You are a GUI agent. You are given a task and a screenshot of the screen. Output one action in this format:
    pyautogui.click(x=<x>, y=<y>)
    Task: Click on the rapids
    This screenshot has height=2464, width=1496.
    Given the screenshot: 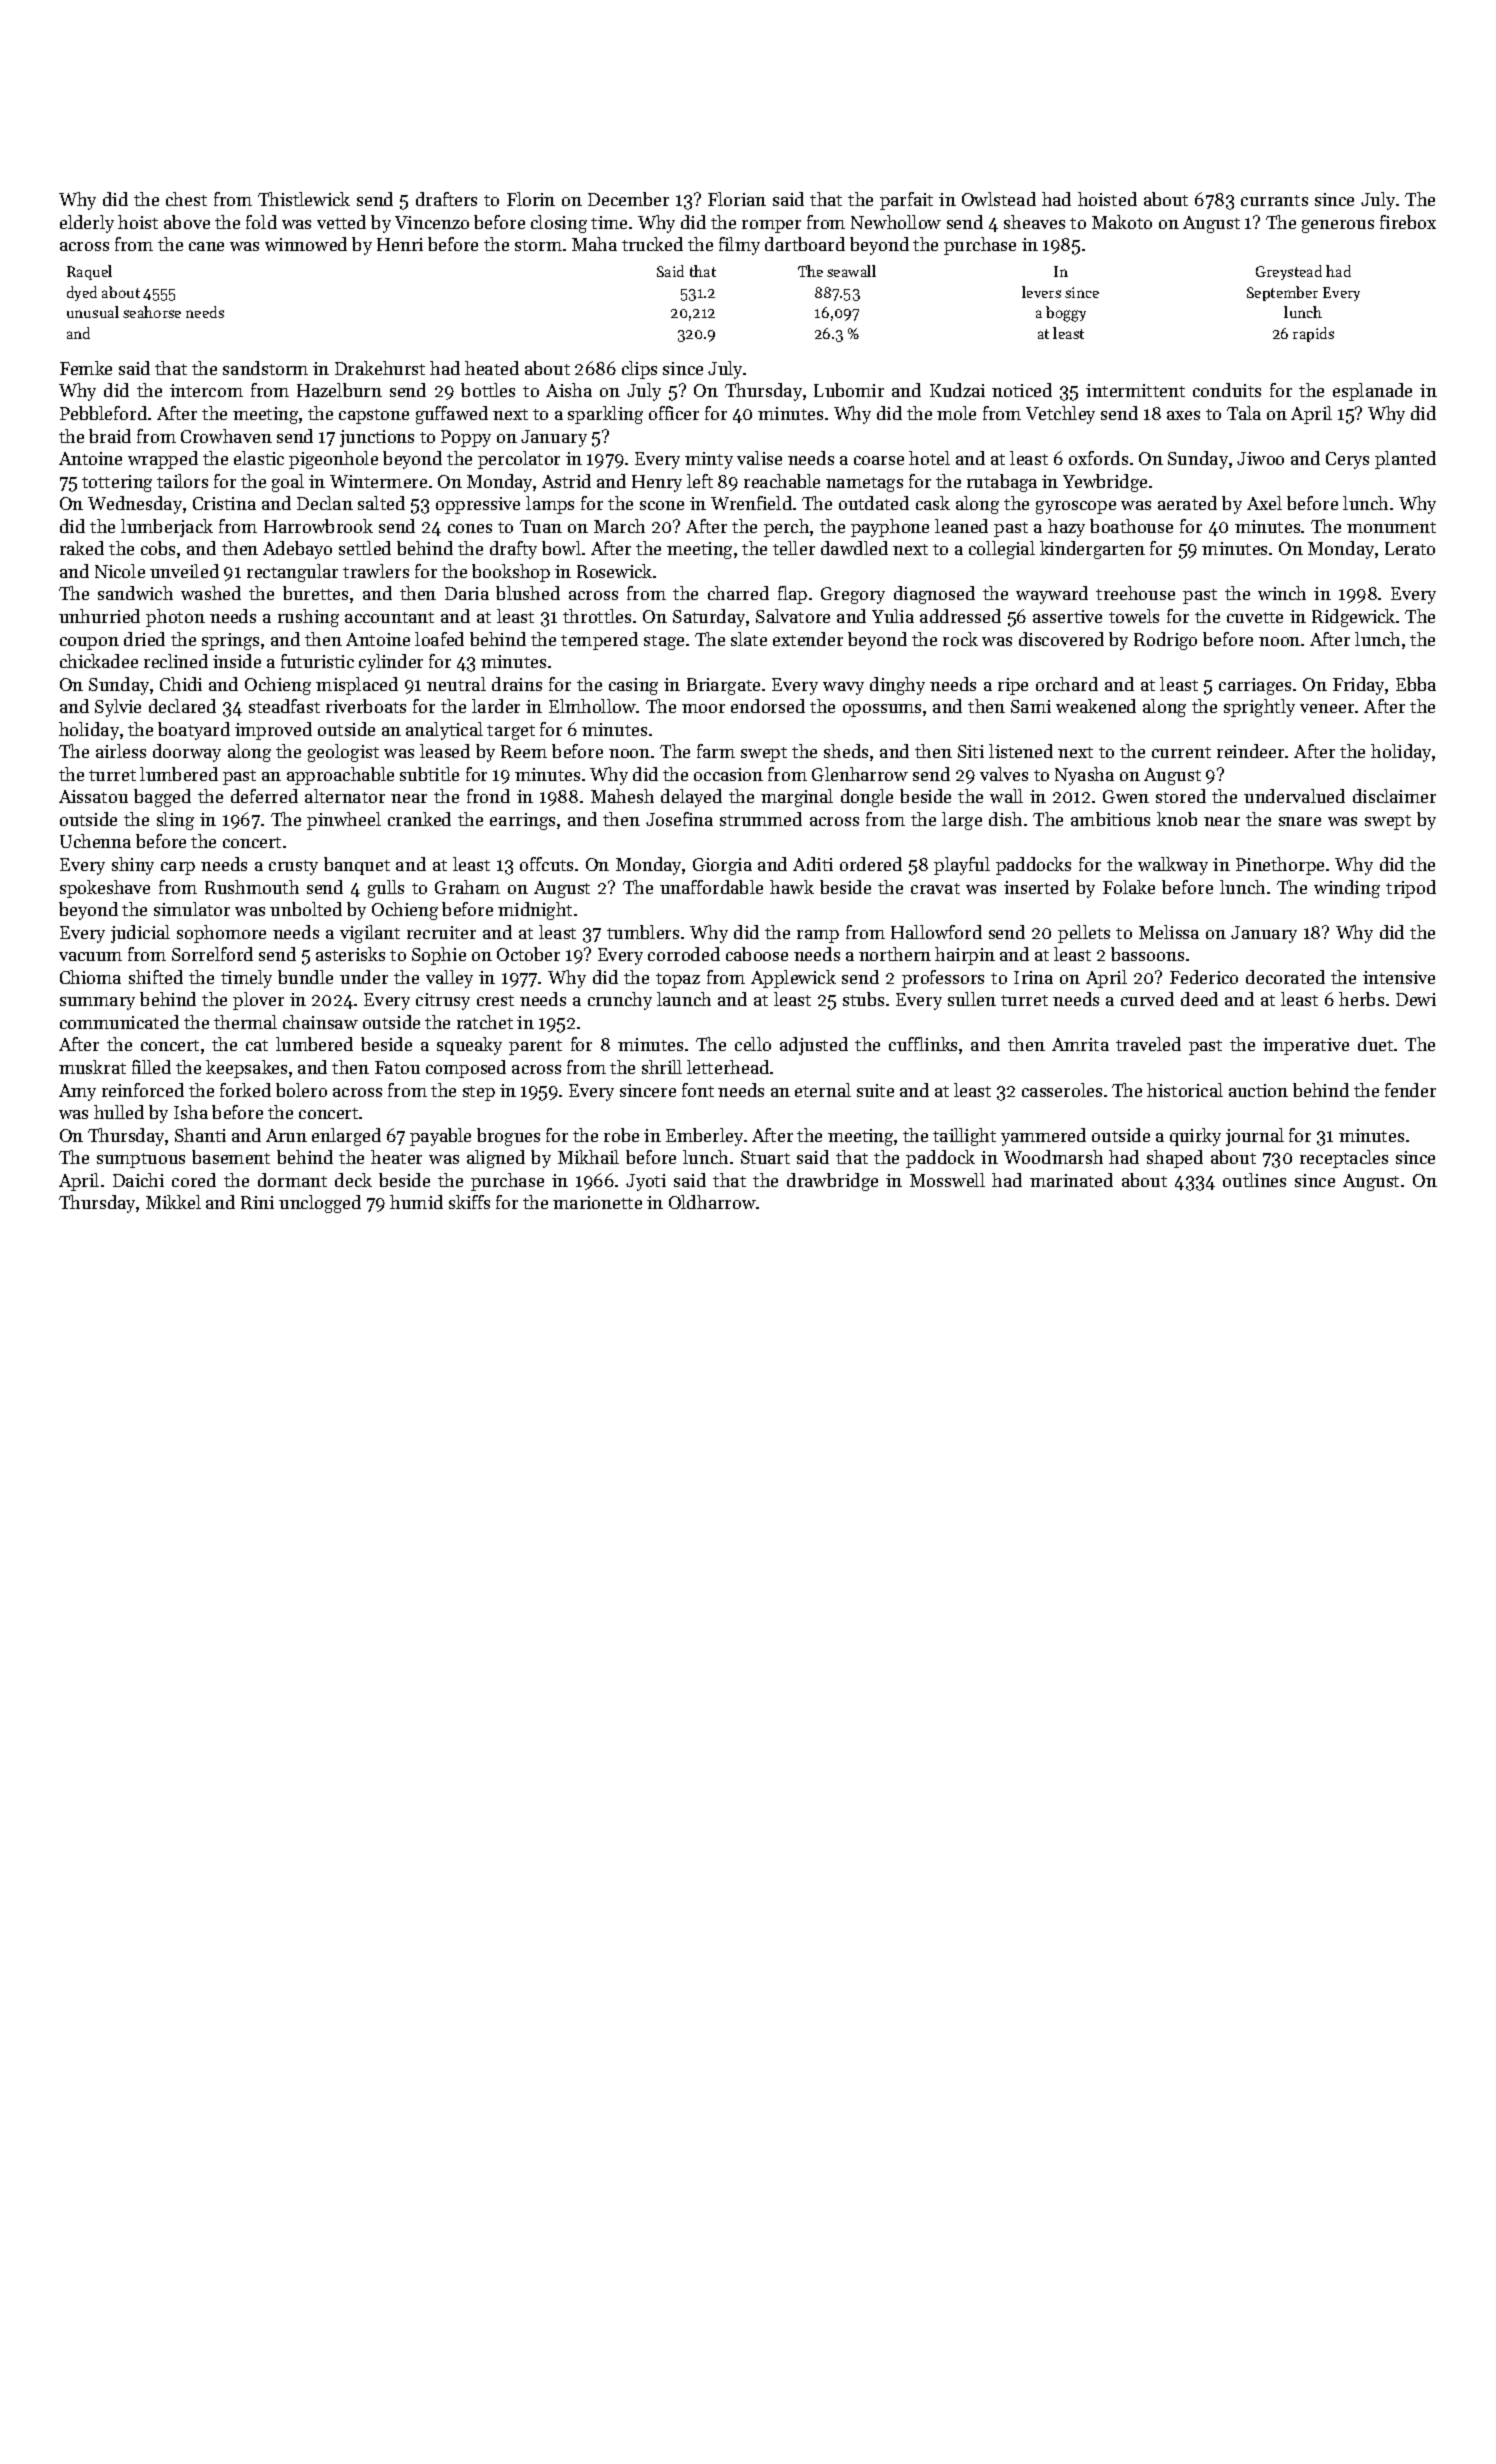 What is the action you would take?
    pyautogui.click(x=1313, y=334)
